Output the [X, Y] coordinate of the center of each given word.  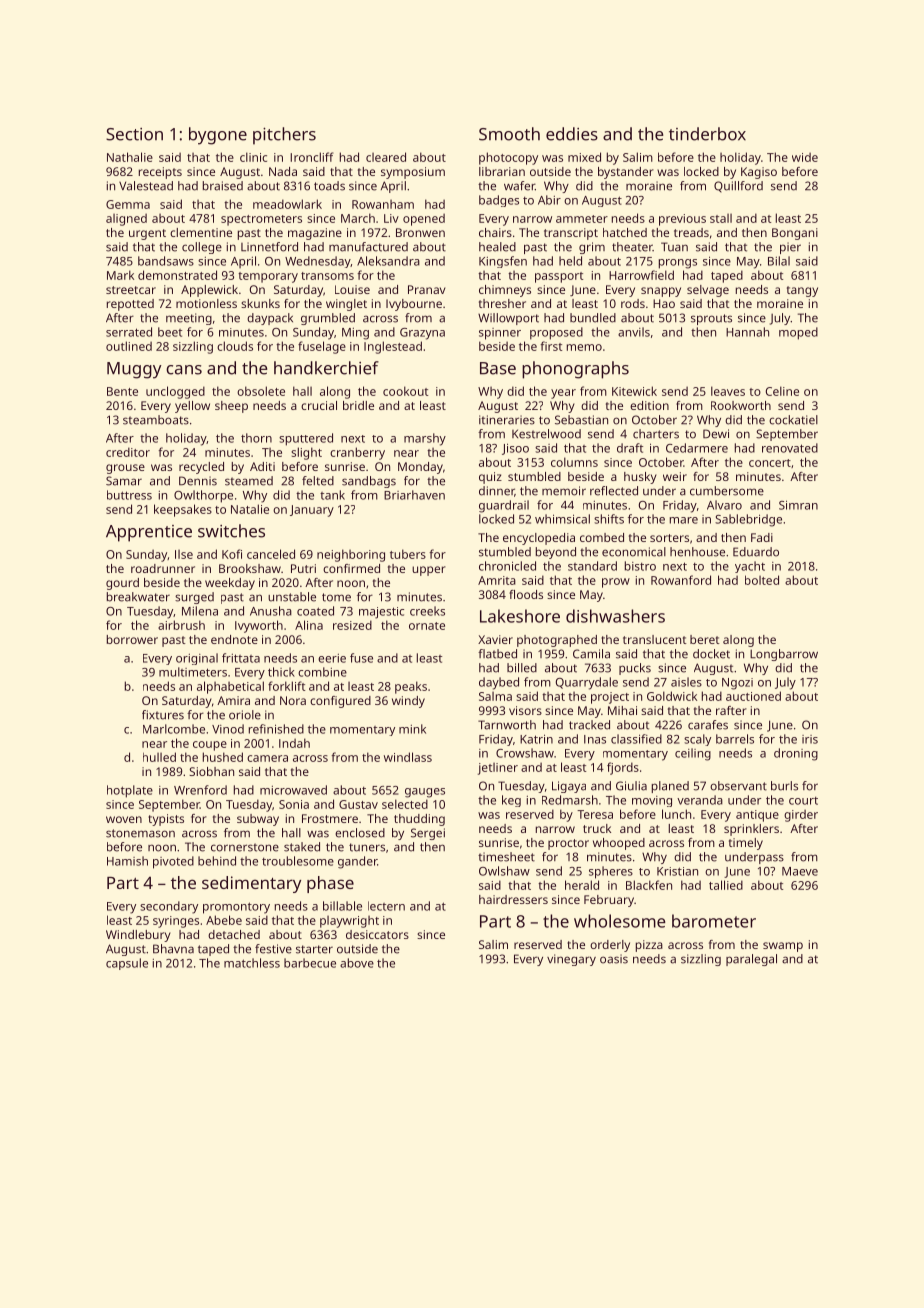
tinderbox [707, 134]
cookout [405, 391]
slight [306, 453]
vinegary [571, 960]
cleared [386, 157]
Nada [283, 171]
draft [630, 448]
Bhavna [173, 949]
